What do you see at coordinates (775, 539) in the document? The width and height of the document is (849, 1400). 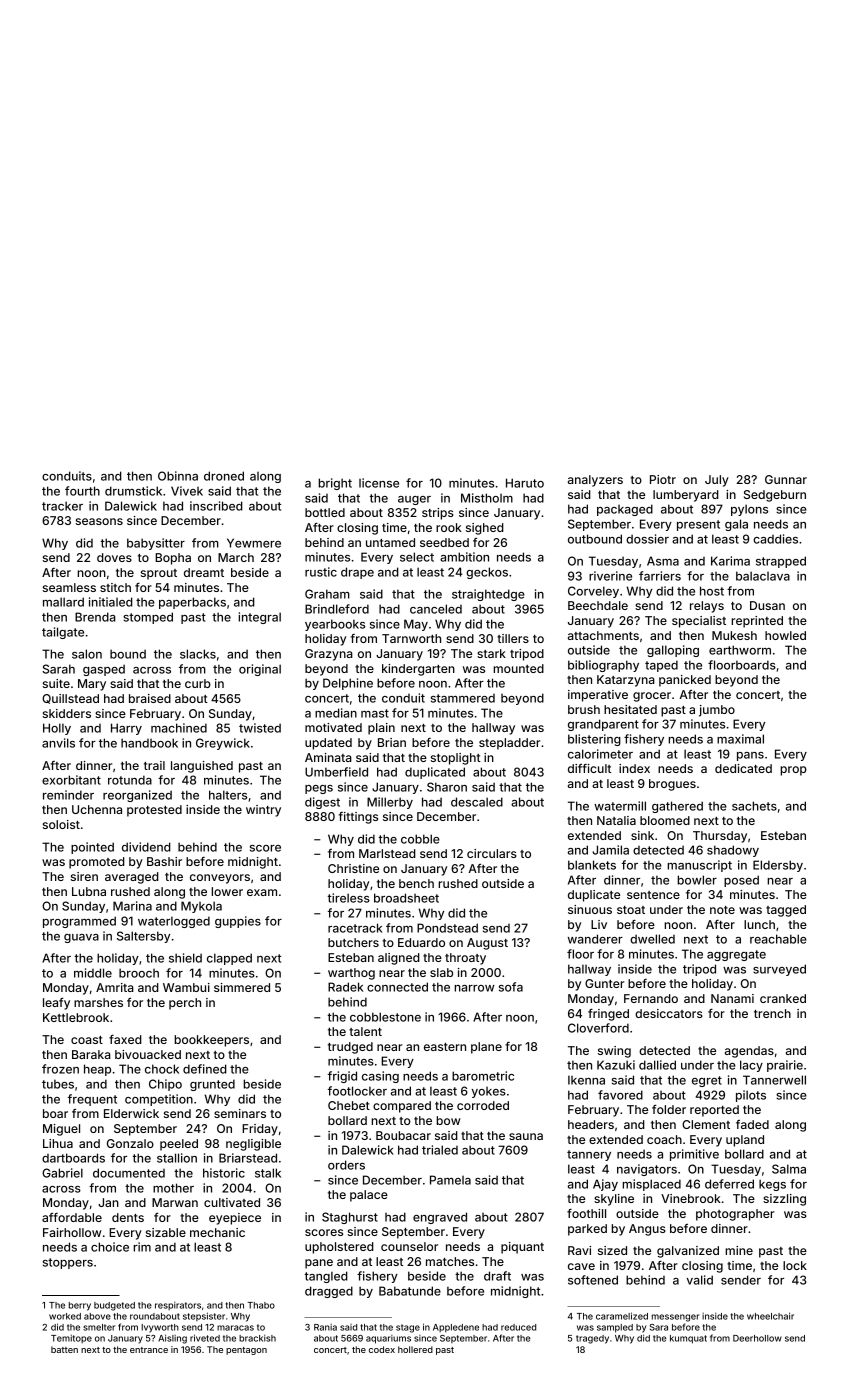 I see `caddies` at bounding box center [775, 539].
